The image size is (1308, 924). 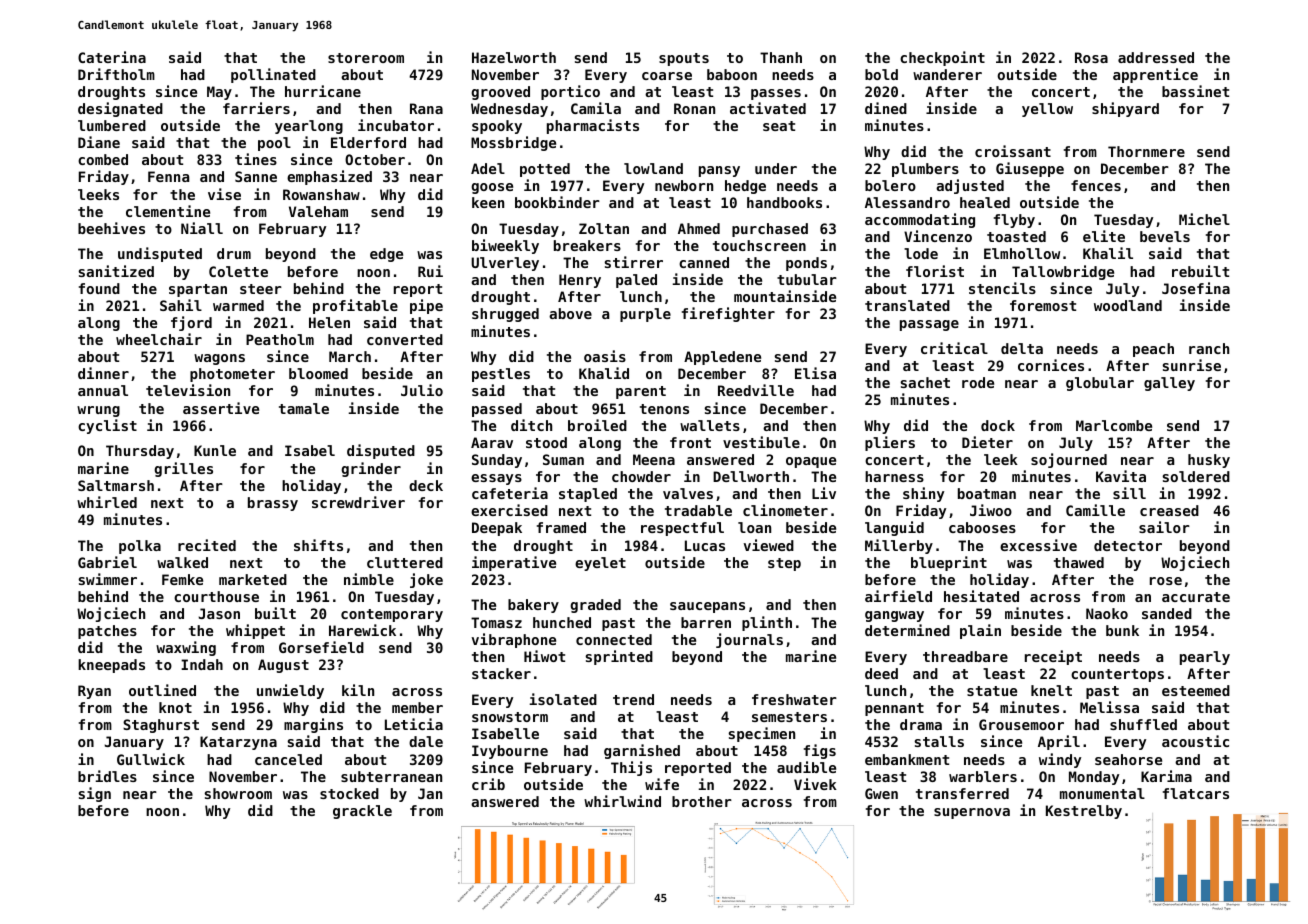 I want to click on Giuseppe, so click(x=1030, y=169).
